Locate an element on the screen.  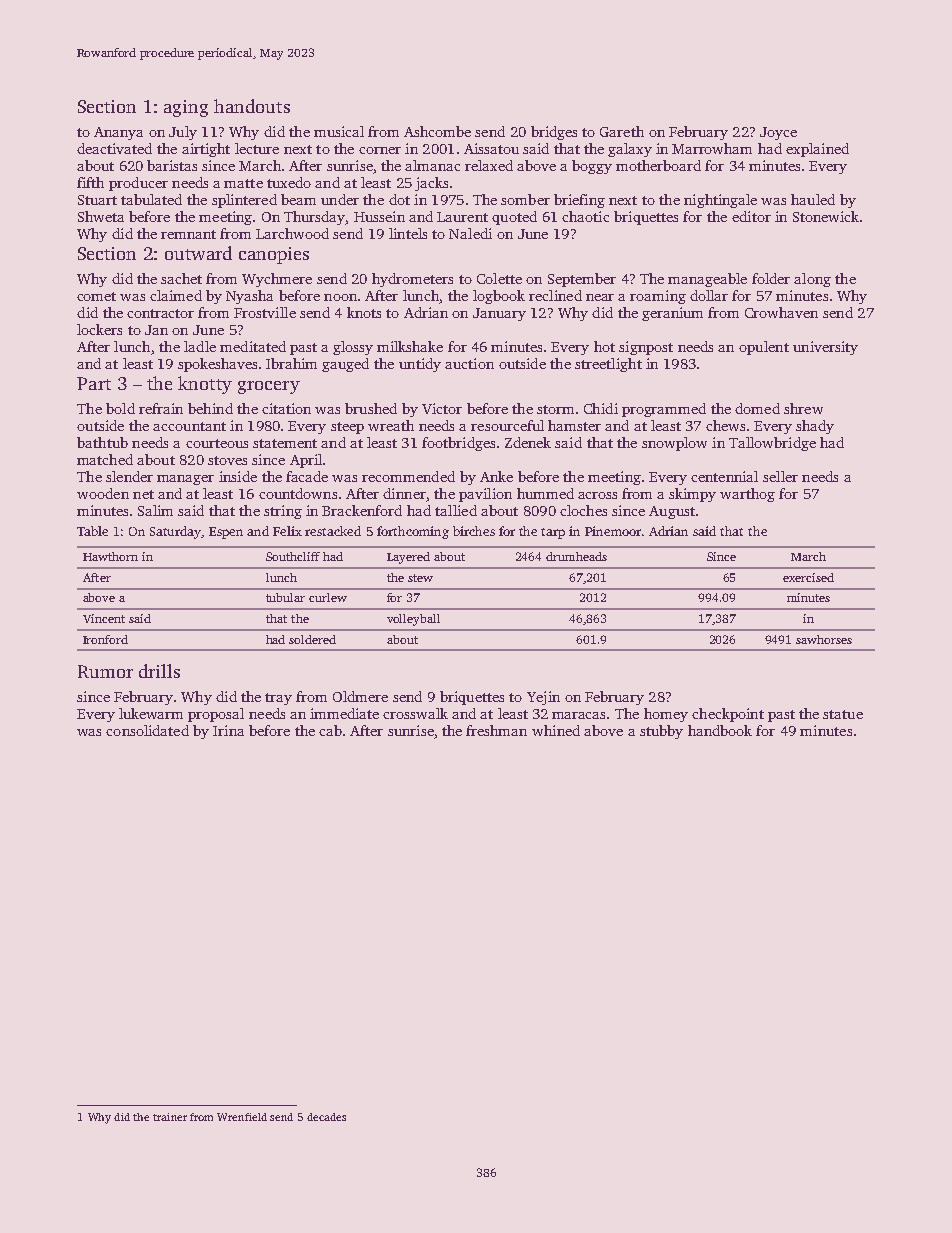
trainer is located at coordinates (170, 1117).
